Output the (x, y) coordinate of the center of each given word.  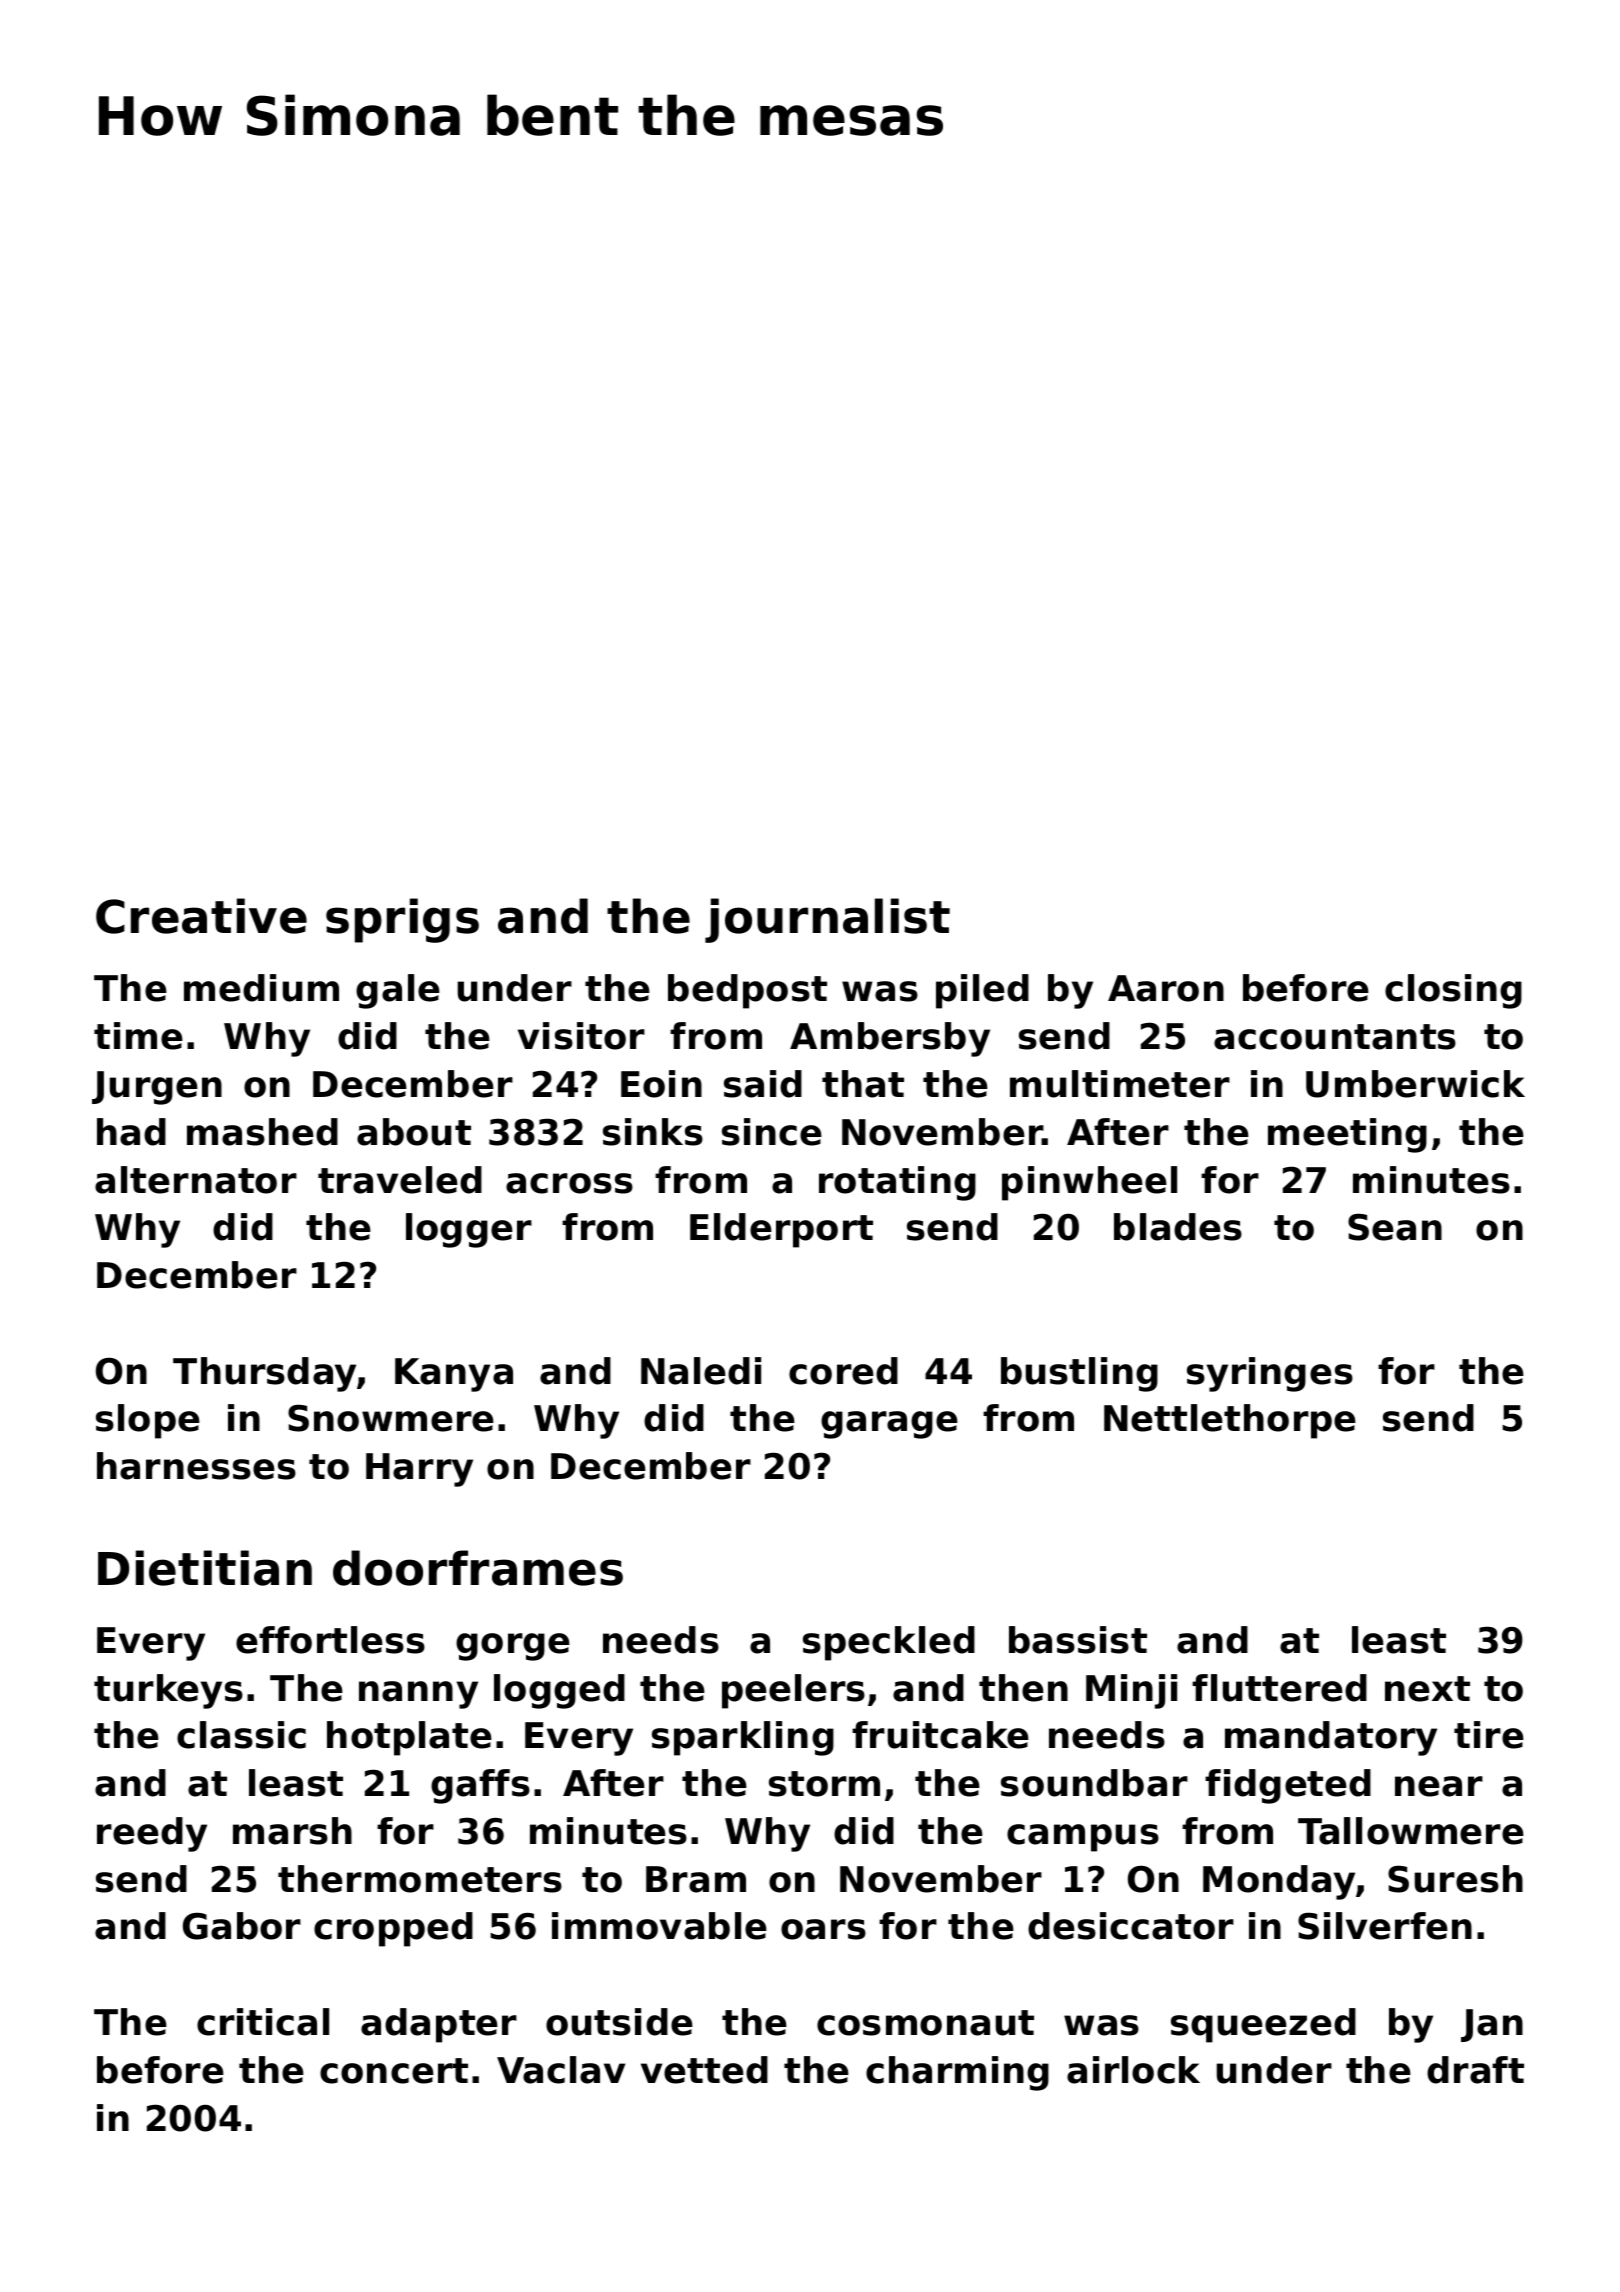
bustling (1079, 1374)
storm (824, 1784)
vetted (704, 2070)
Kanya (454, 1375)
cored (843, 1371)
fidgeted (1288, 1786)
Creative (201, 916)
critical (263, 2022)
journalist (827, 920)
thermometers (420, 1879)
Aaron (1166, 988)
